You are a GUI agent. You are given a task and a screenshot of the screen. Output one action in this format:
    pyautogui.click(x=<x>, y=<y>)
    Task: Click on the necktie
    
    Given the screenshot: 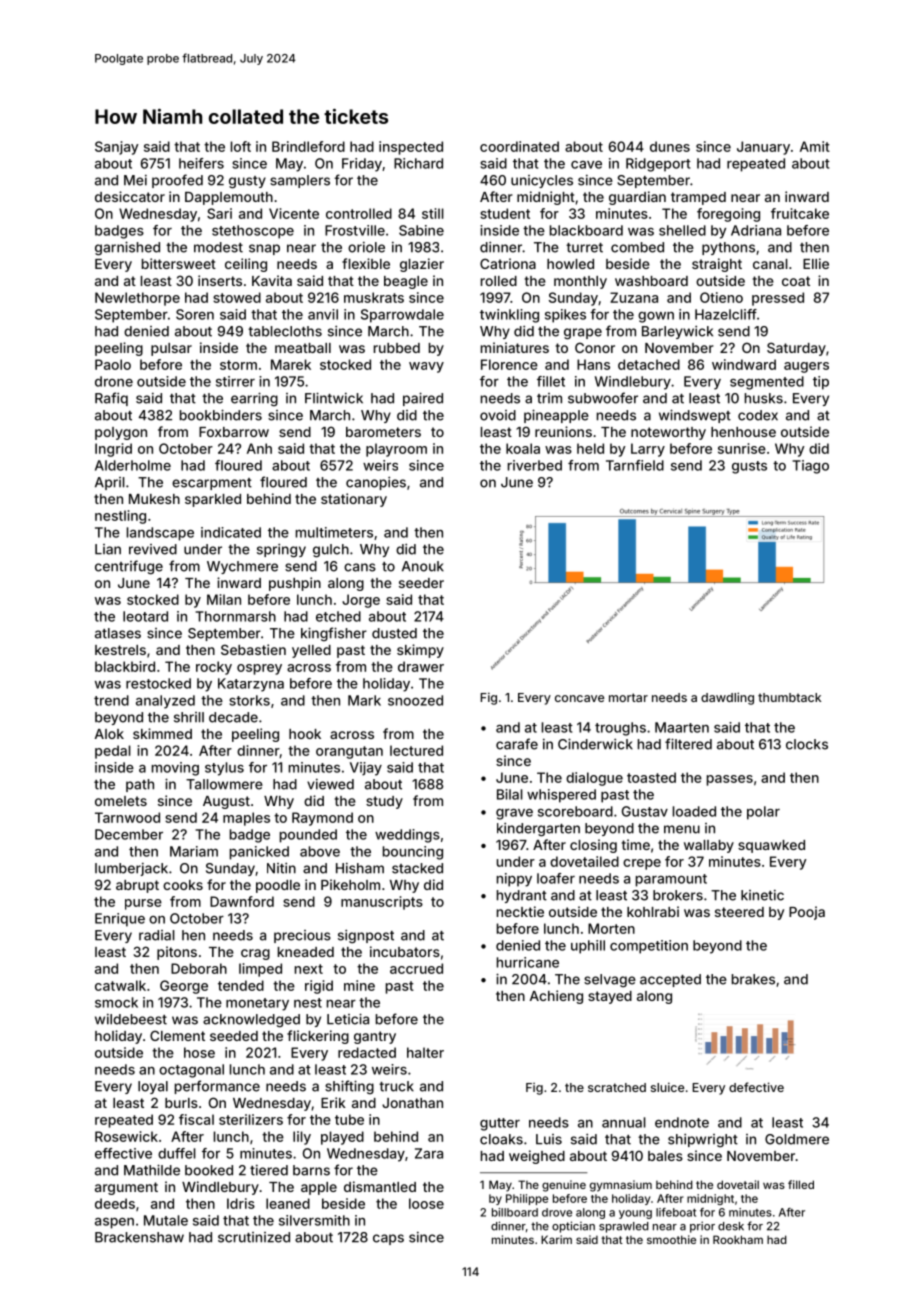 What is the action you would take?
    pyautogui.click(x=520, y=911)
